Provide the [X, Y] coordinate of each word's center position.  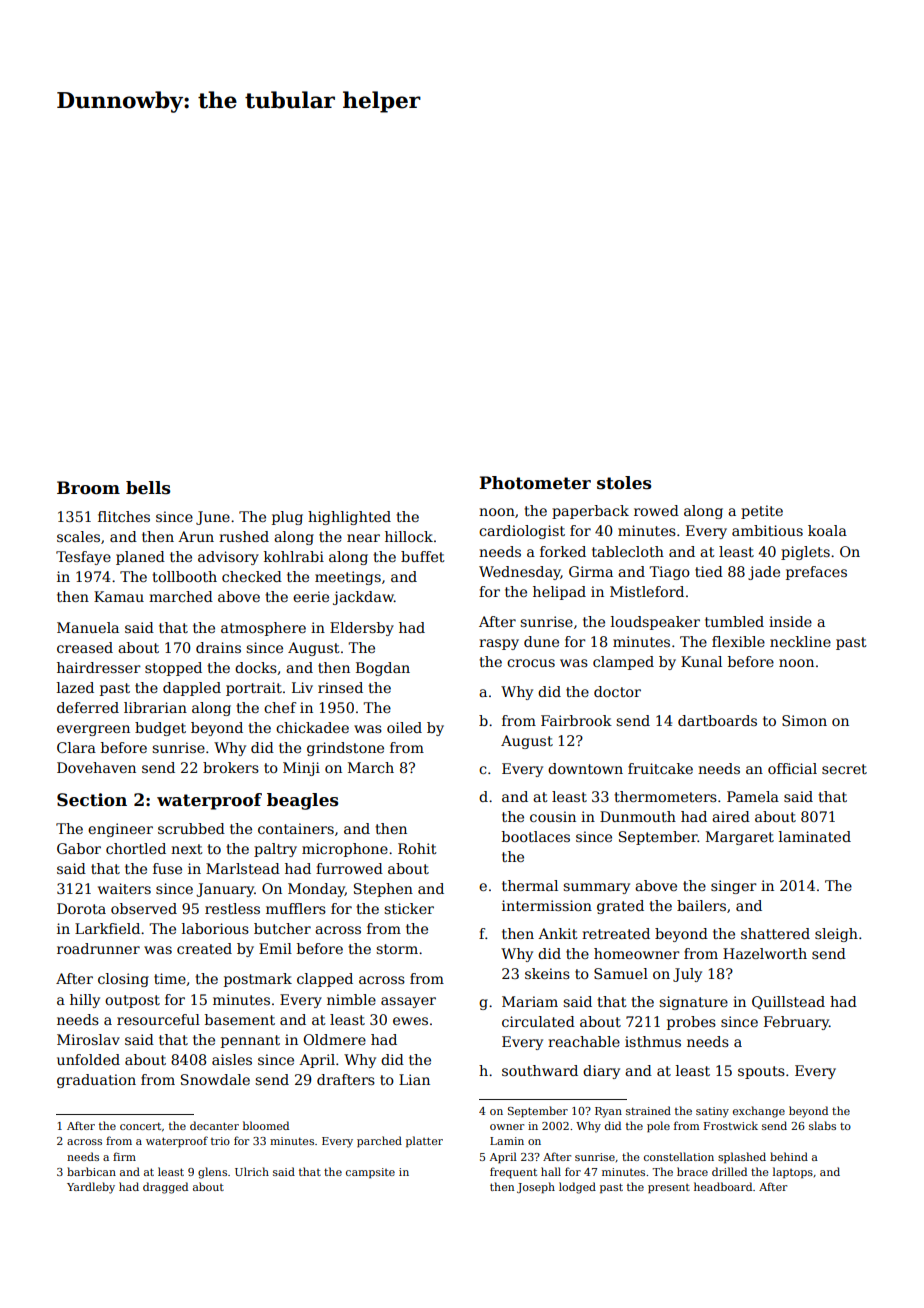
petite [762, 512]
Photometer [535, 483]
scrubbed [191, 828]
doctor [617, 691]
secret [844, 769]
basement [240, 1019]
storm [397, 949]
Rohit [417, 848]
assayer [408, 1002]
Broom [88, 488]
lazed [75, 687]
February [796, 1023]
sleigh [836, 935]
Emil [275, 948]
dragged [165, 1188]
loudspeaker [655, 623]
